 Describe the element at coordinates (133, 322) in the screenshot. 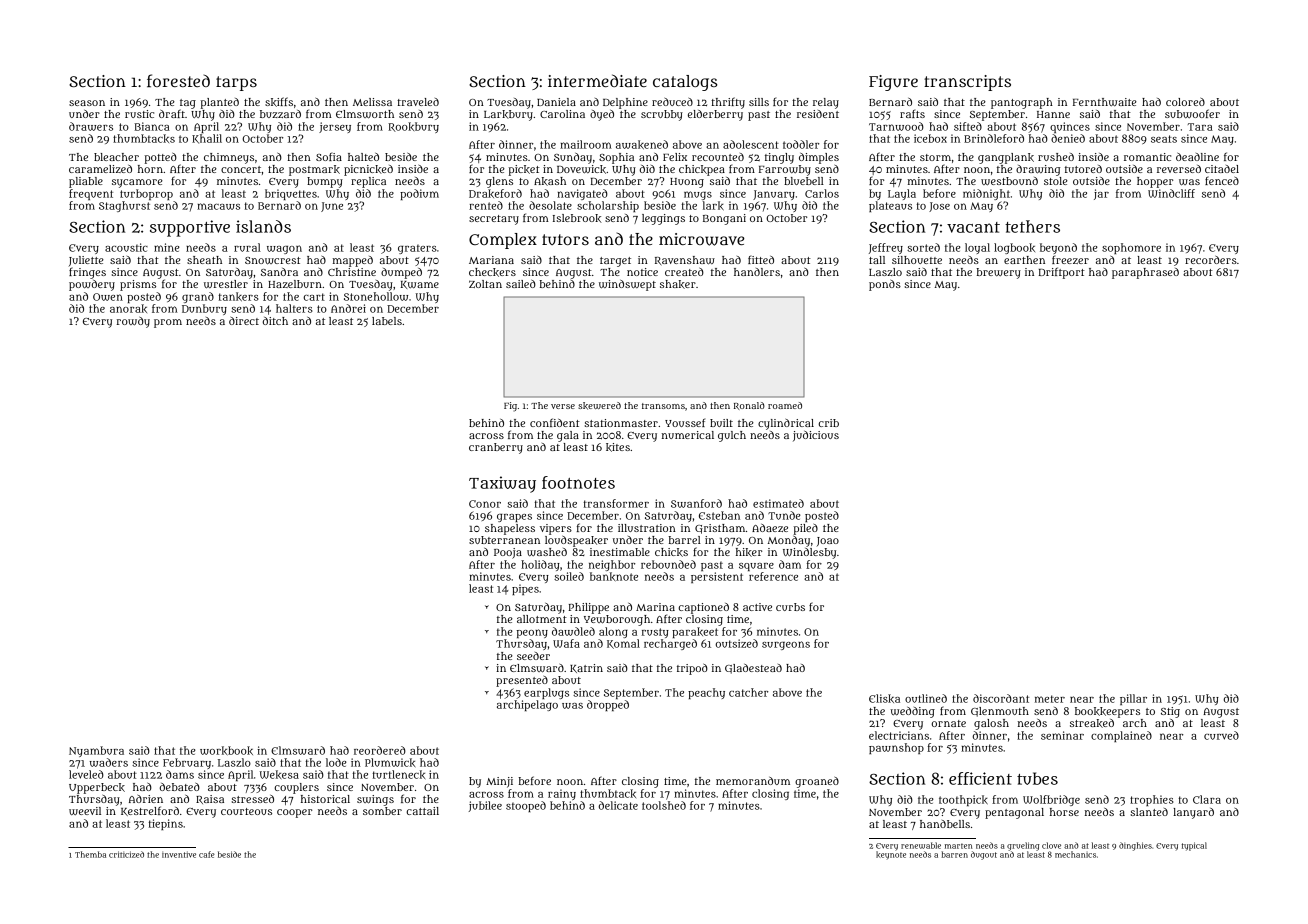

I see `rowdy` at that location.
